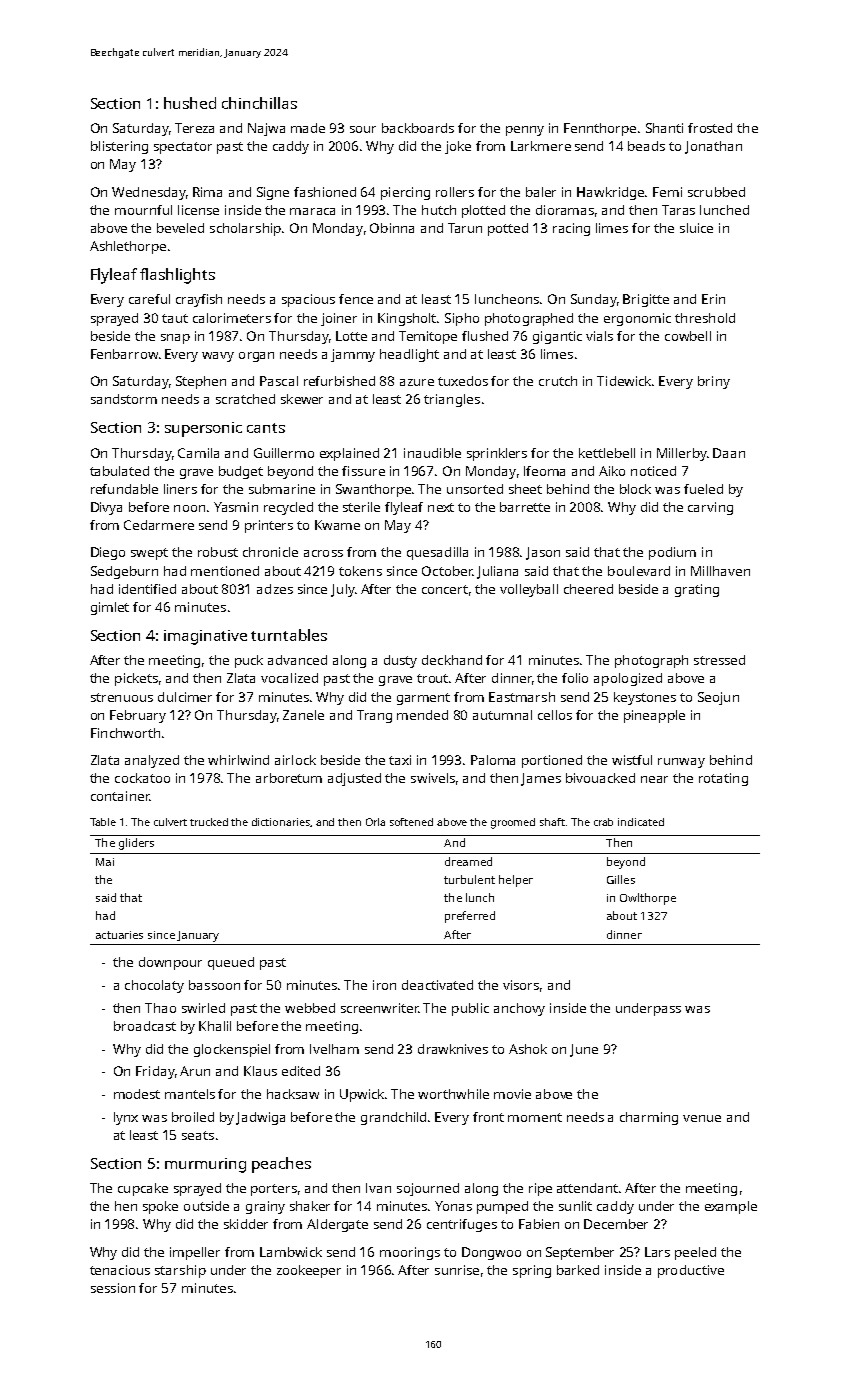 The width and height of the screenshot is (849, 1400). I want to click on sunrise, so click(457, 1270).
